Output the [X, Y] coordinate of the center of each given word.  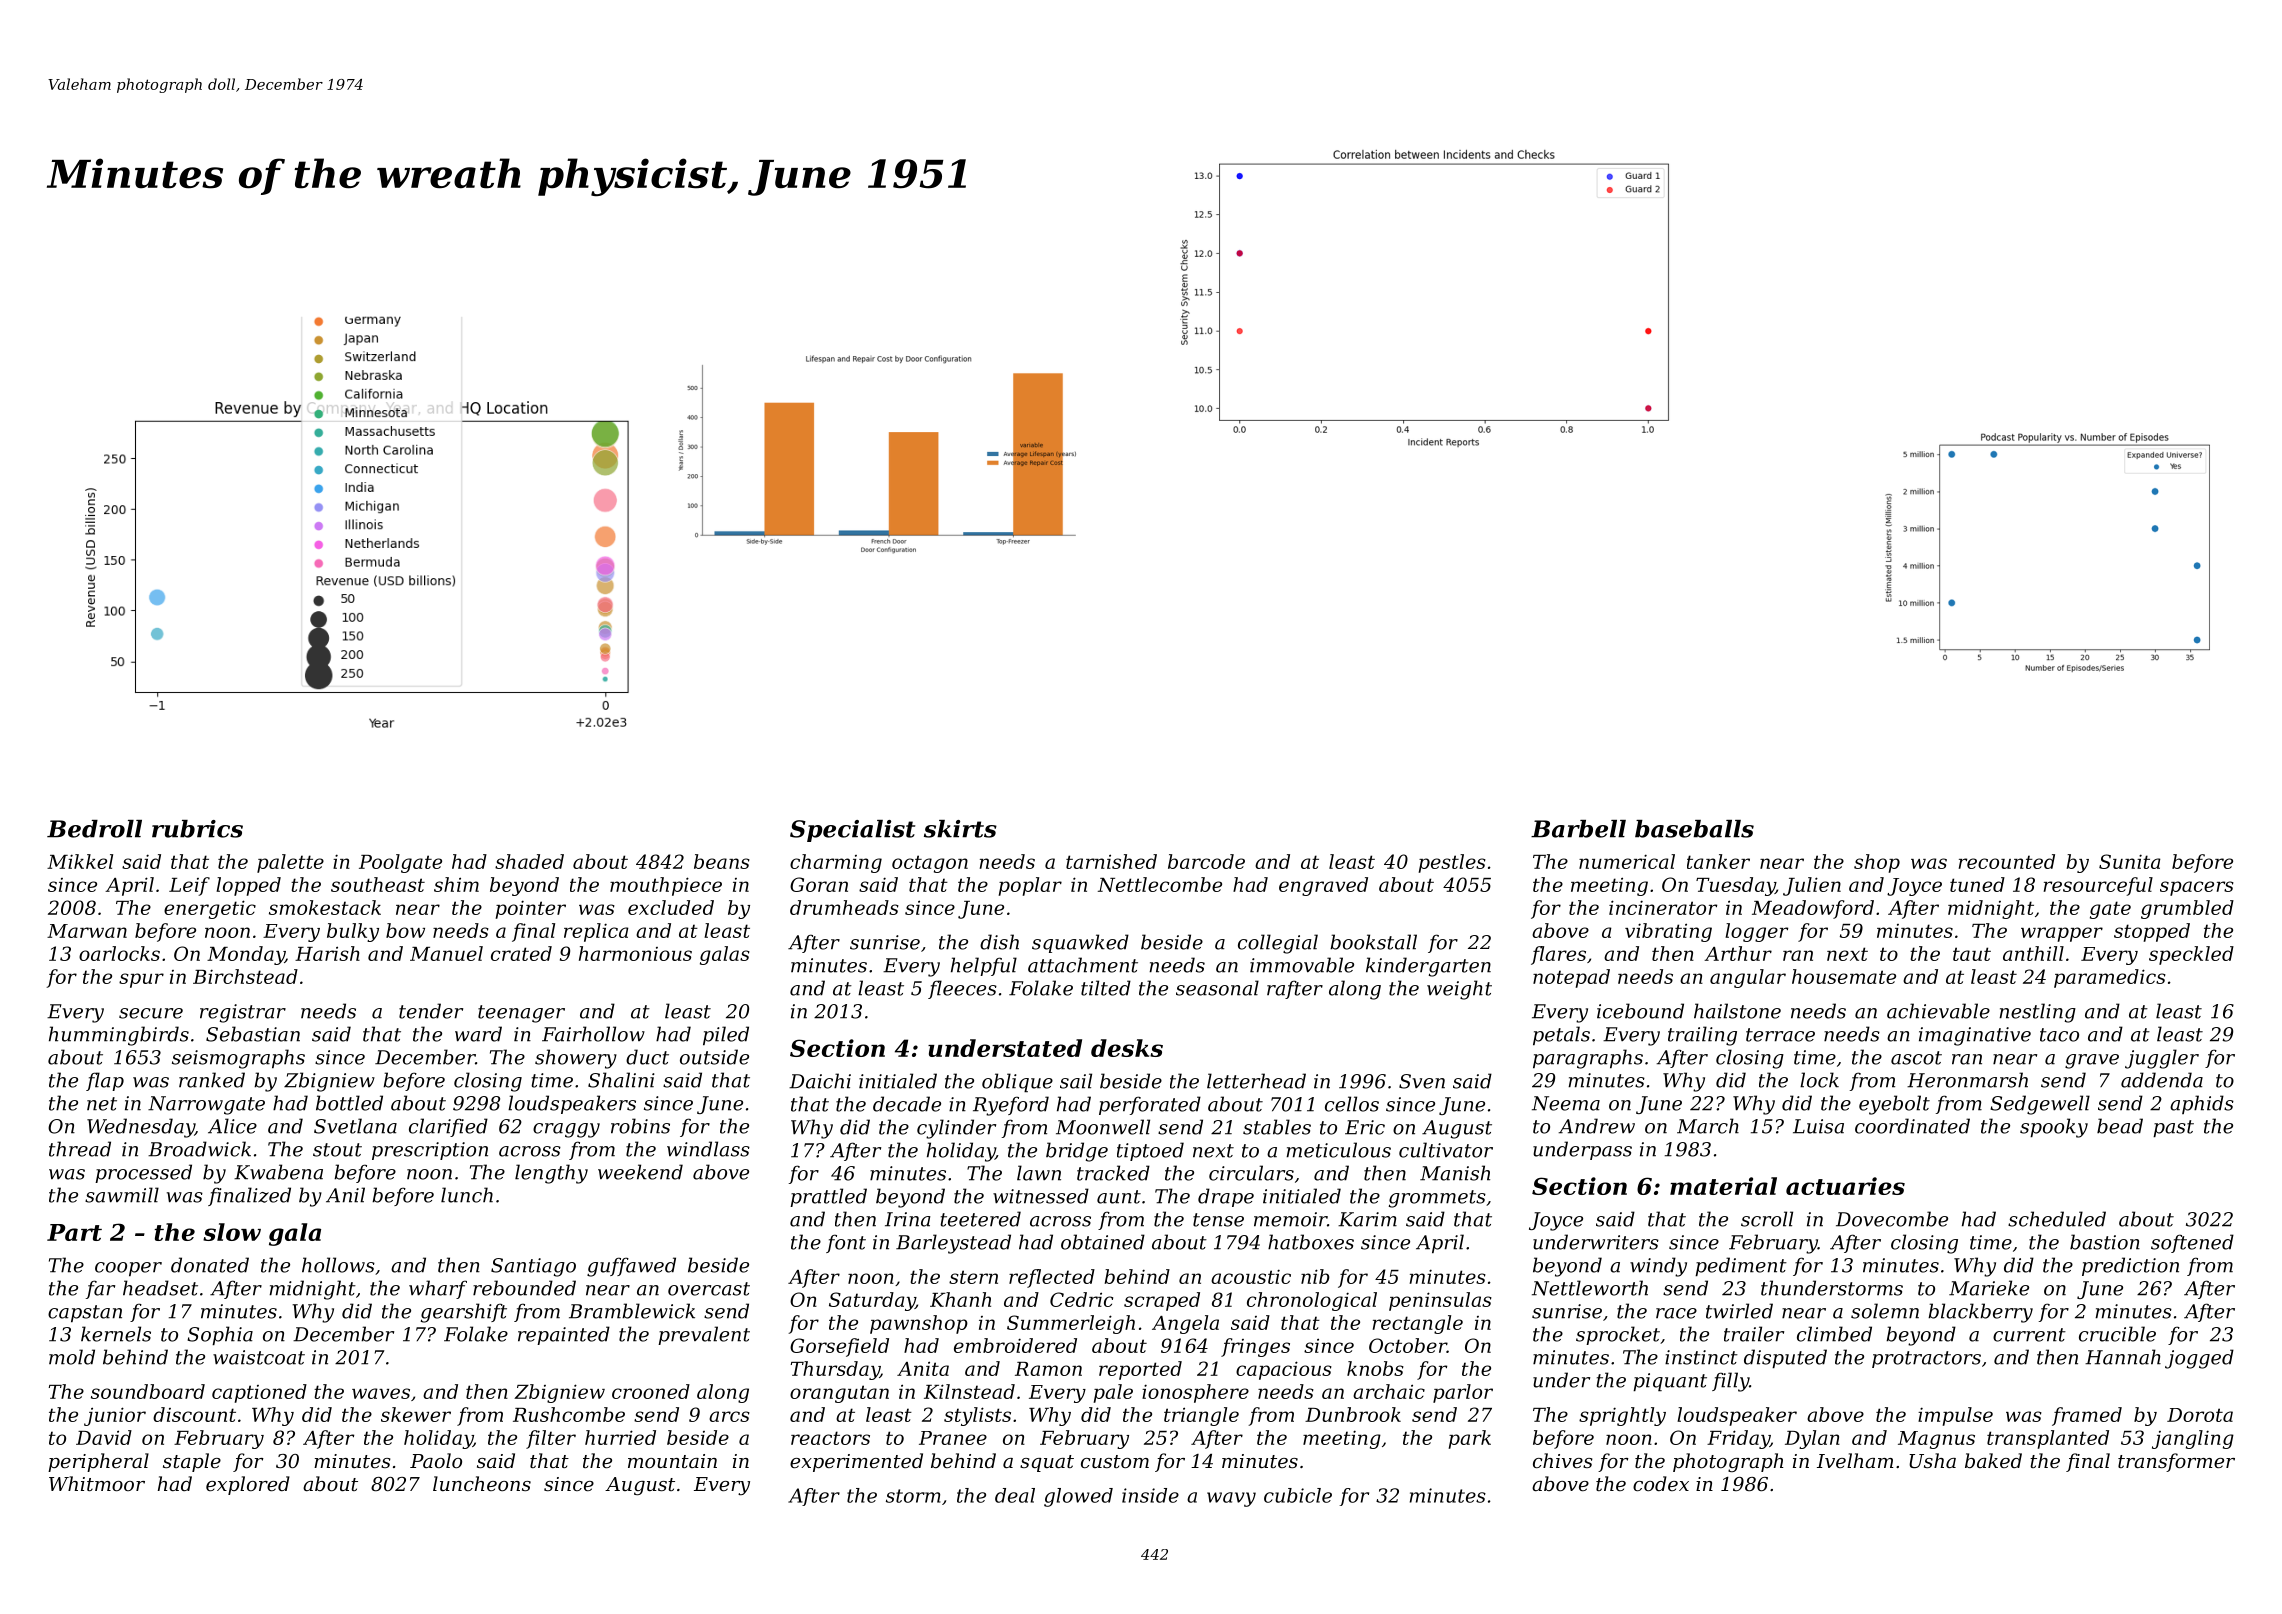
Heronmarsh [1967, 1080]
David [104, 1437]
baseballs [1694, 829]
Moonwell [1103, 1127]
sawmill [122, 1195]
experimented [856, 1462]
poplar [1030, 886]
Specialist [852, 831]
